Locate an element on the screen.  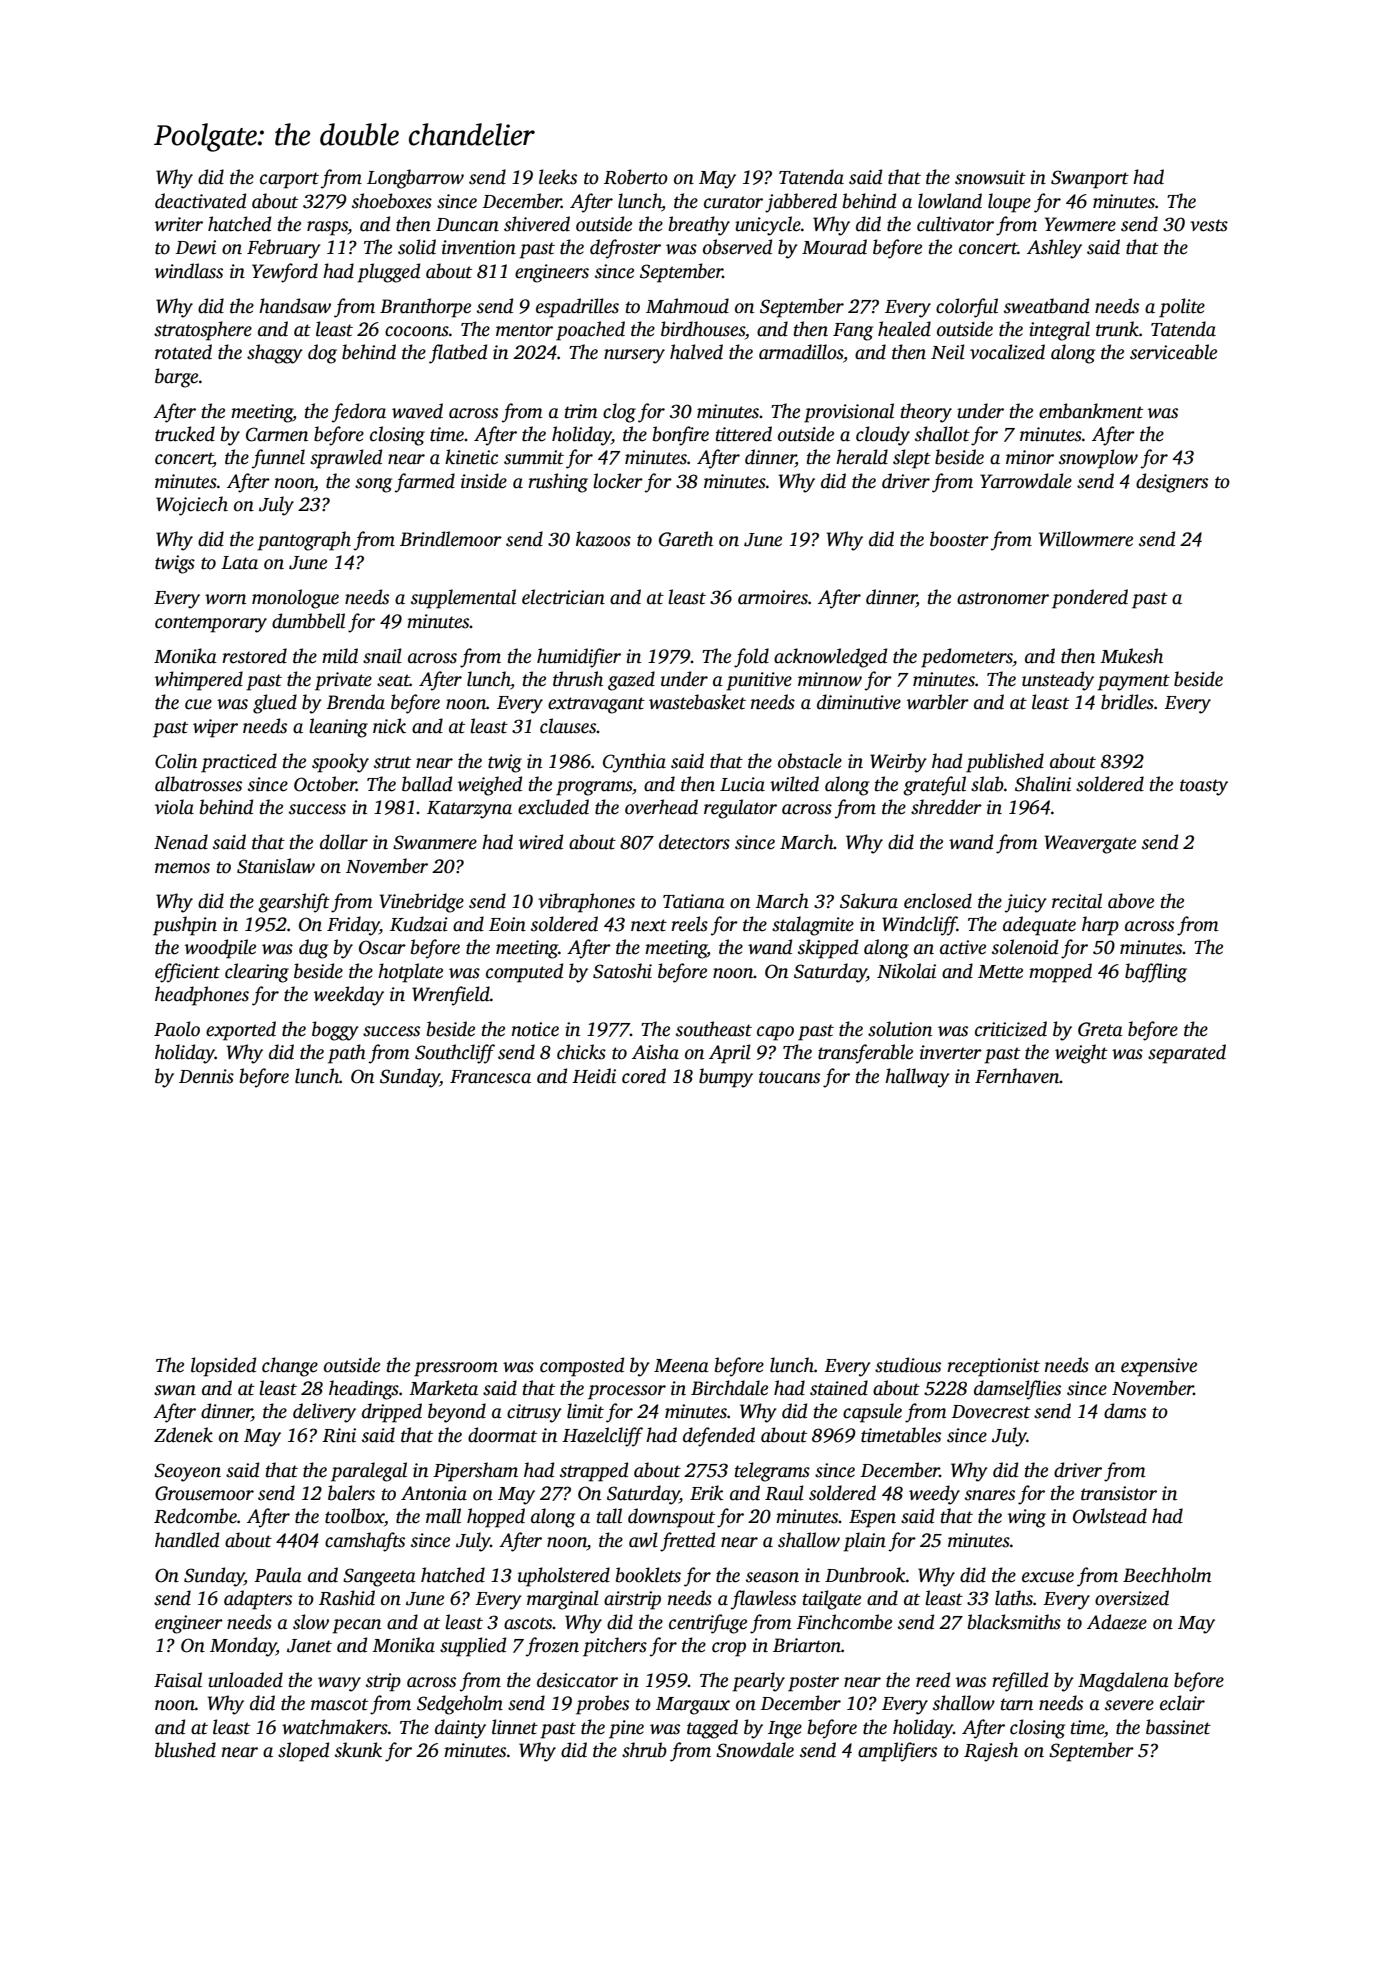
Windcliff is located at coordinates (919, 926).
